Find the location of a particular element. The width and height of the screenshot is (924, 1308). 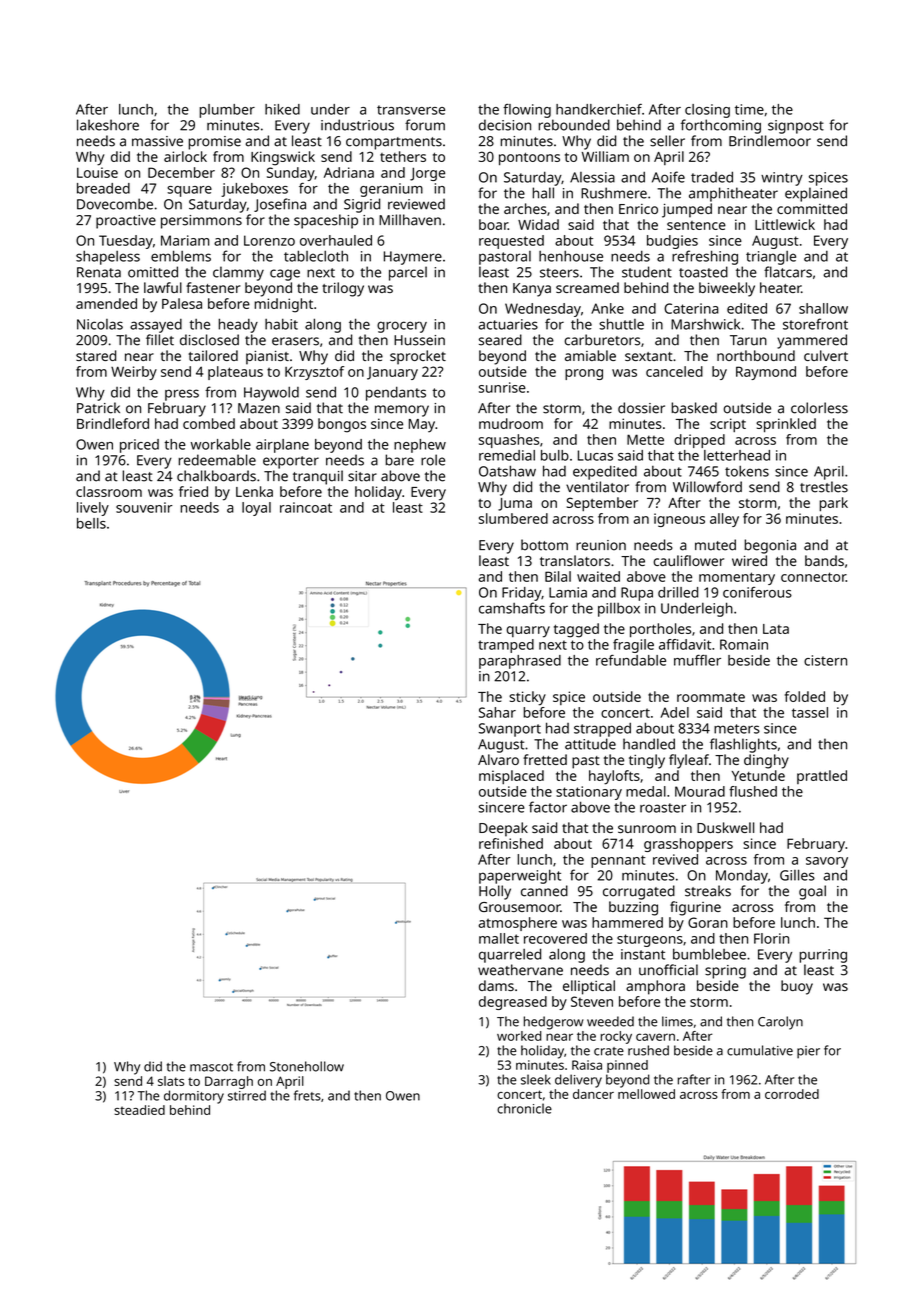

committed is located at coordinates (812, 208).
